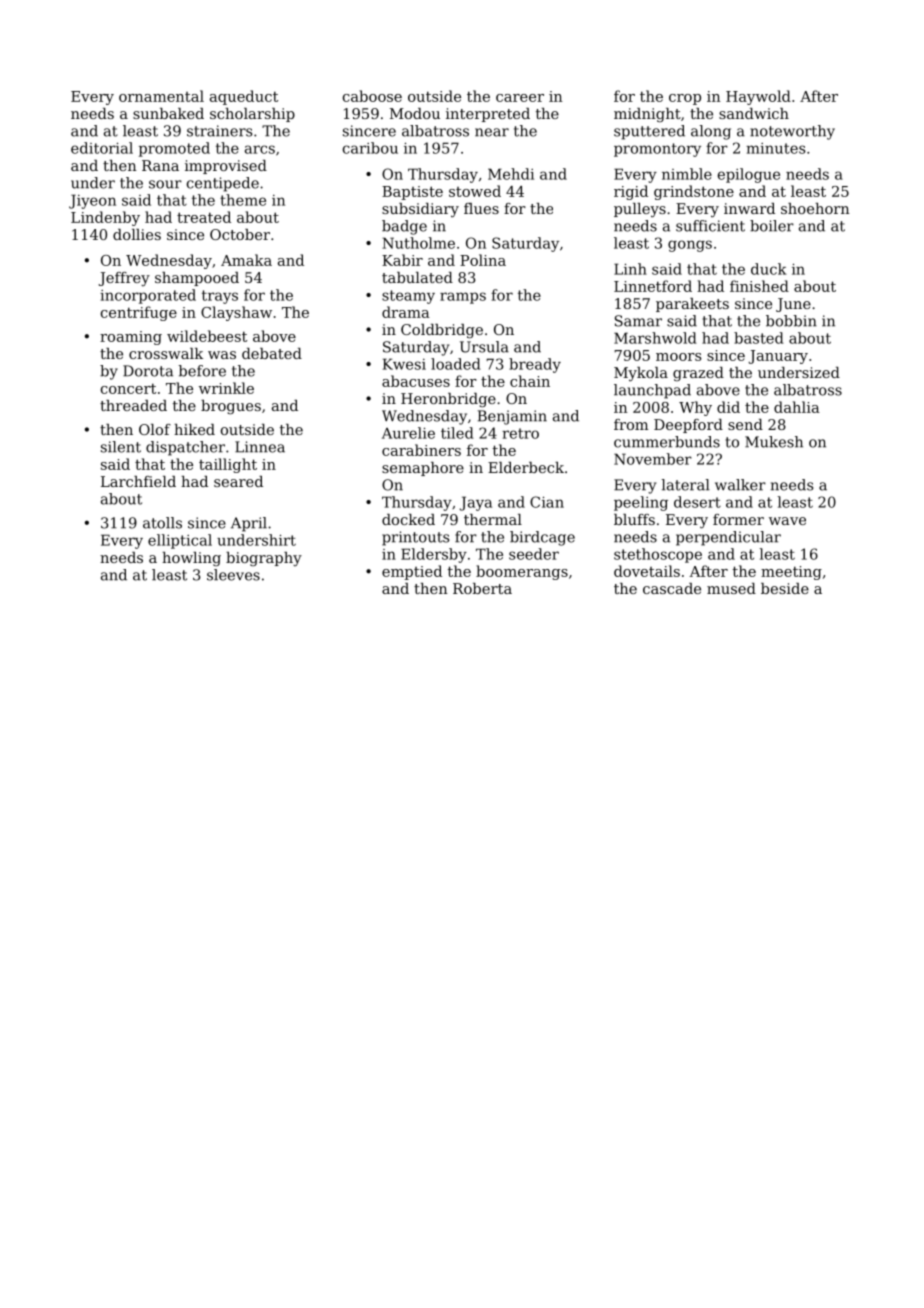 Image resolution: width=924 pixels, height=1308 pixels. What do you see at coordinates (772, 226) in the screenshot?
I see `boiler` at bounding box center [772, 226].
